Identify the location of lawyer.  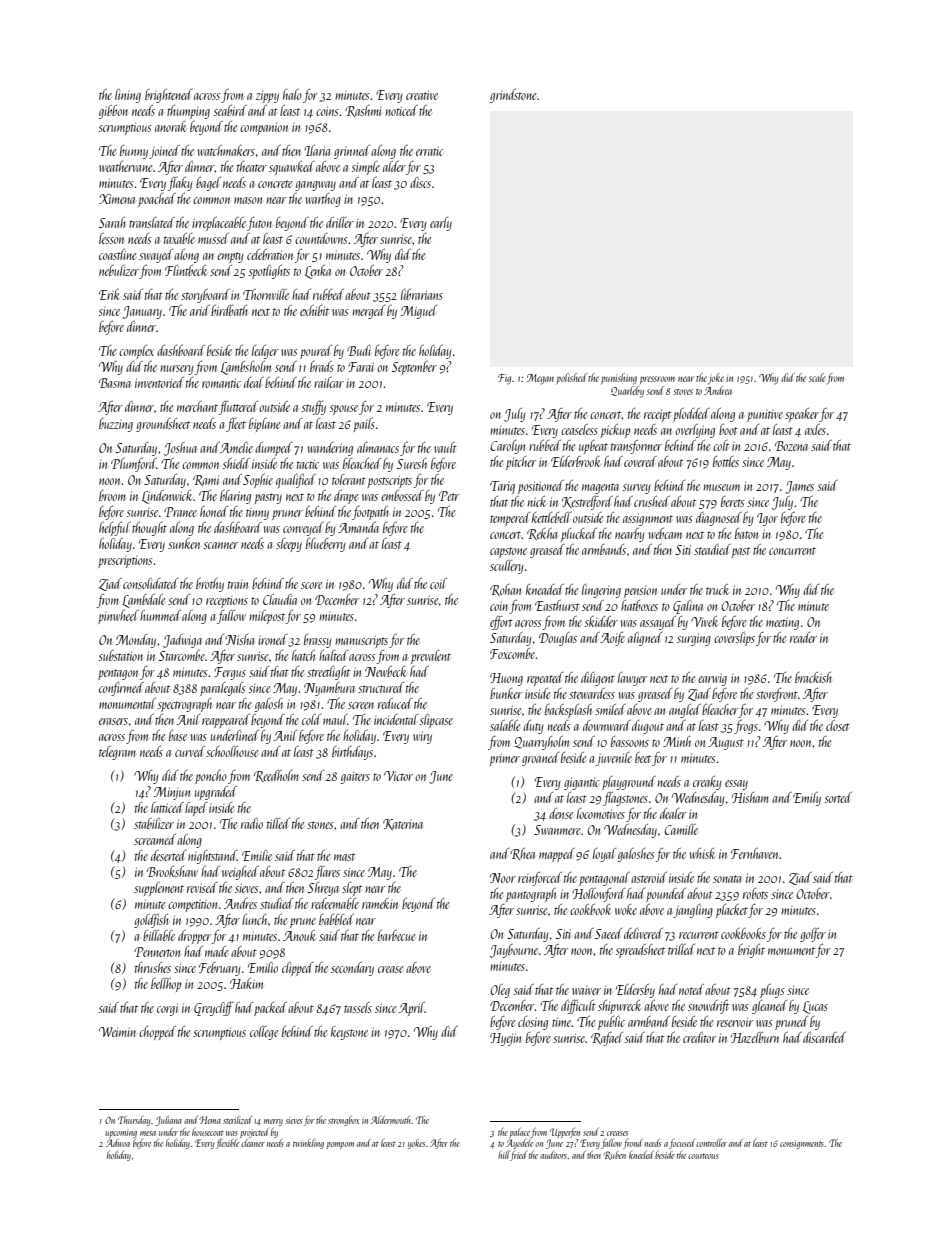
(633, 679).
